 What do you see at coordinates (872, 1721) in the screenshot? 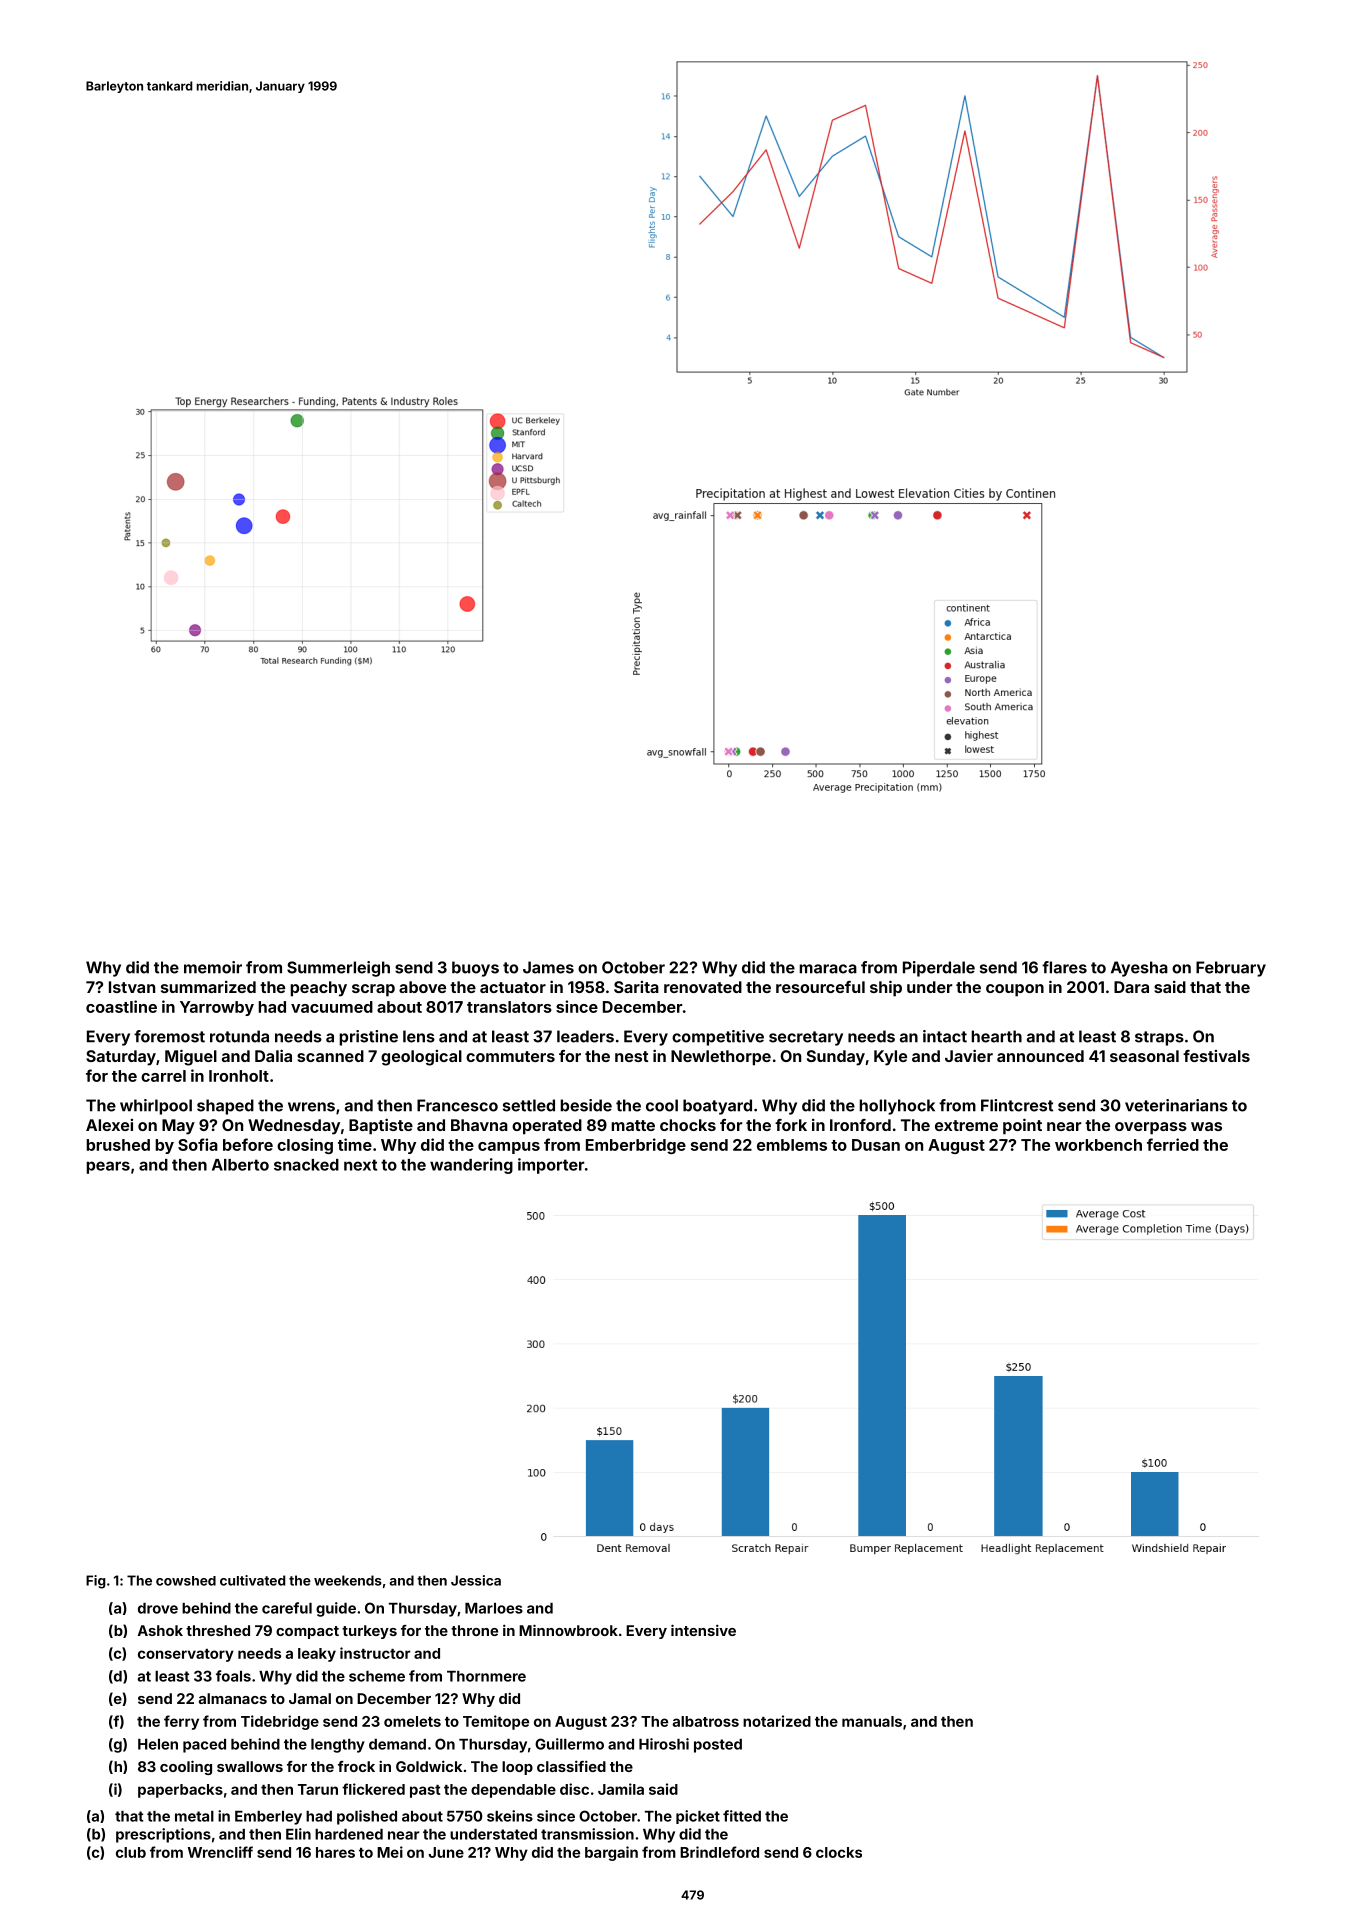
I see `manuals` at bounding box center [872, 1721].
